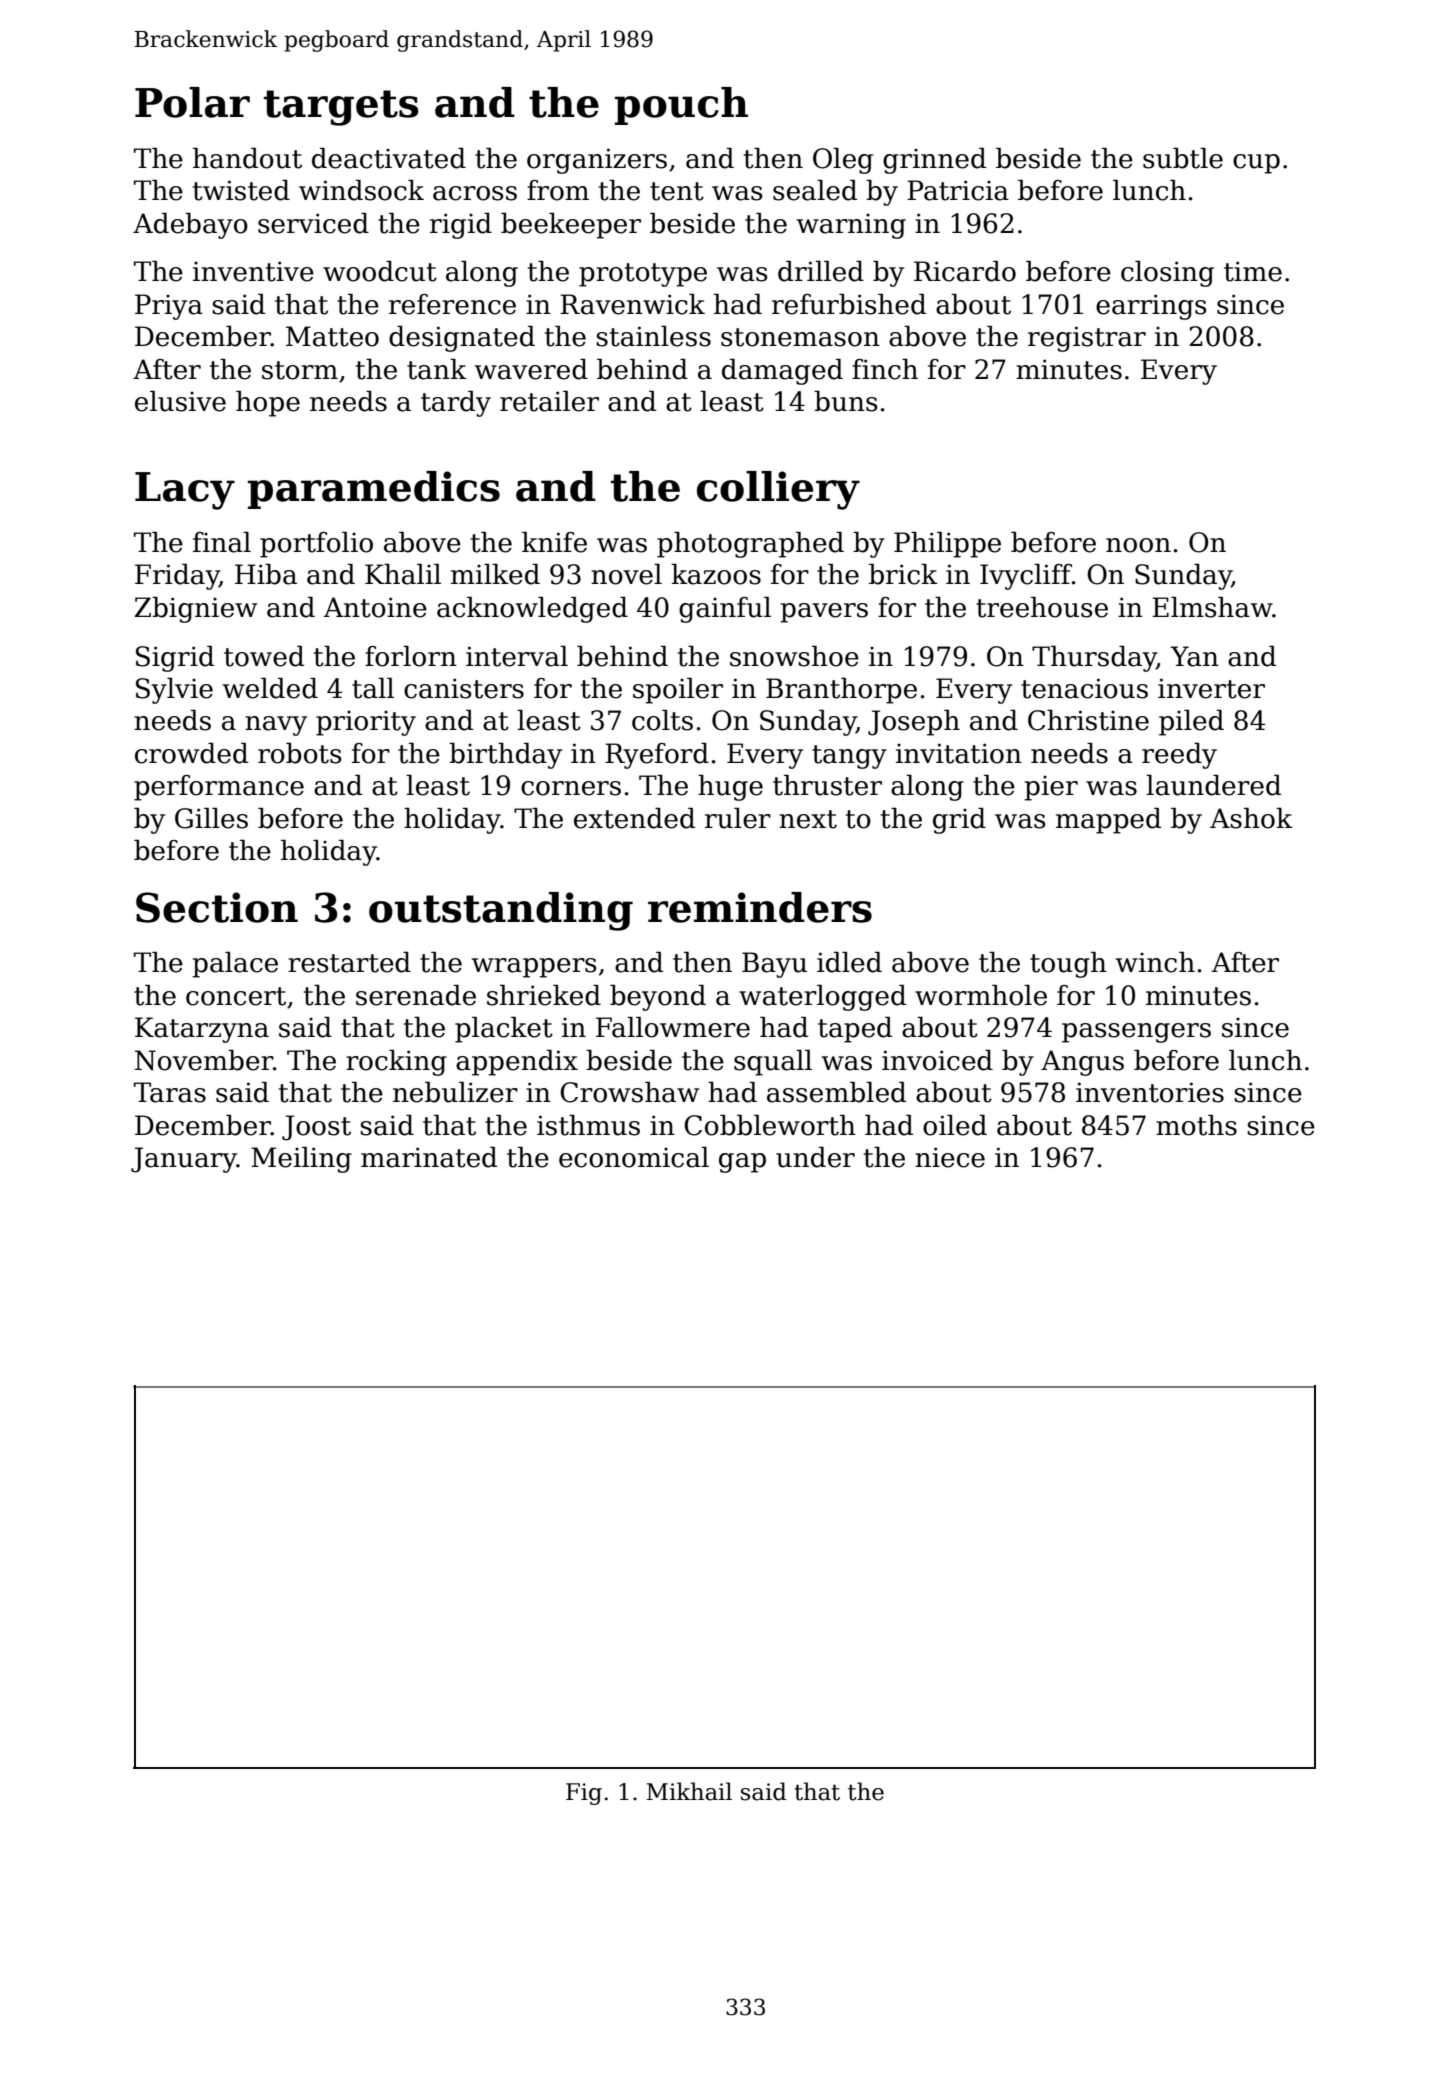 This image has width=1450, height=2100. What do you see at coordinates (1196, 1125) in the image?
I see `moths` at bounding box center [1196, 1125].
